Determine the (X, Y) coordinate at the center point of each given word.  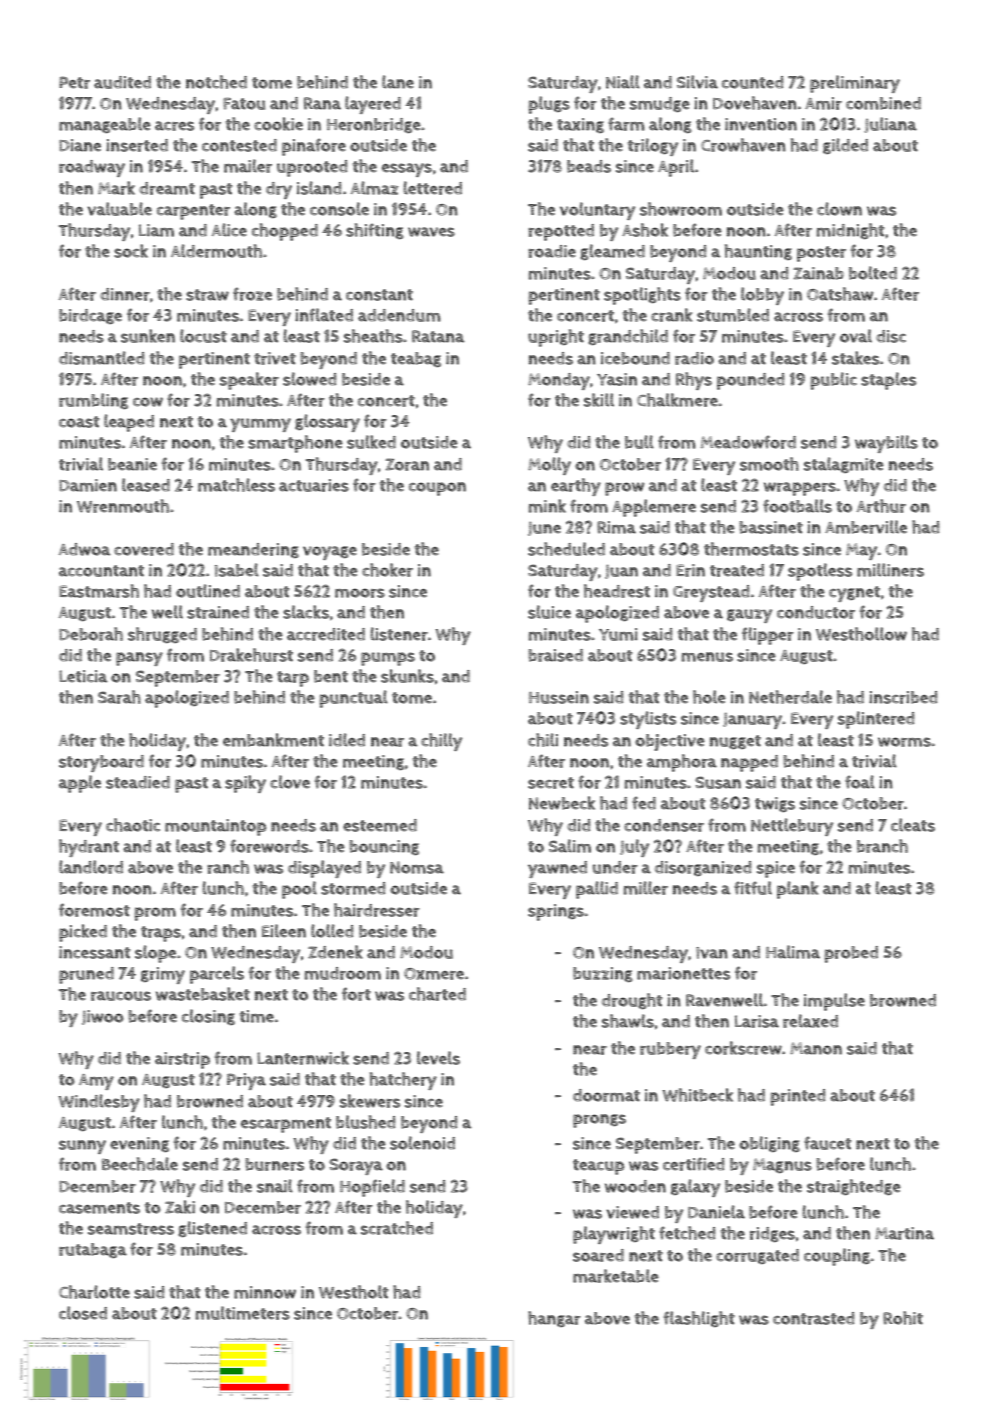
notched (216, 82)
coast (79, 422)
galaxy (695, 1188)
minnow (265, 1292)
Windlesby (99, 1103)
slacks (306, 612)
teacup (598, 1167)
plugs (549, 105)
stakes (855, 358)
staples (888, 381)
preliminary (855, 84)
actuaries (314, 485)
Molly (549, 466)
